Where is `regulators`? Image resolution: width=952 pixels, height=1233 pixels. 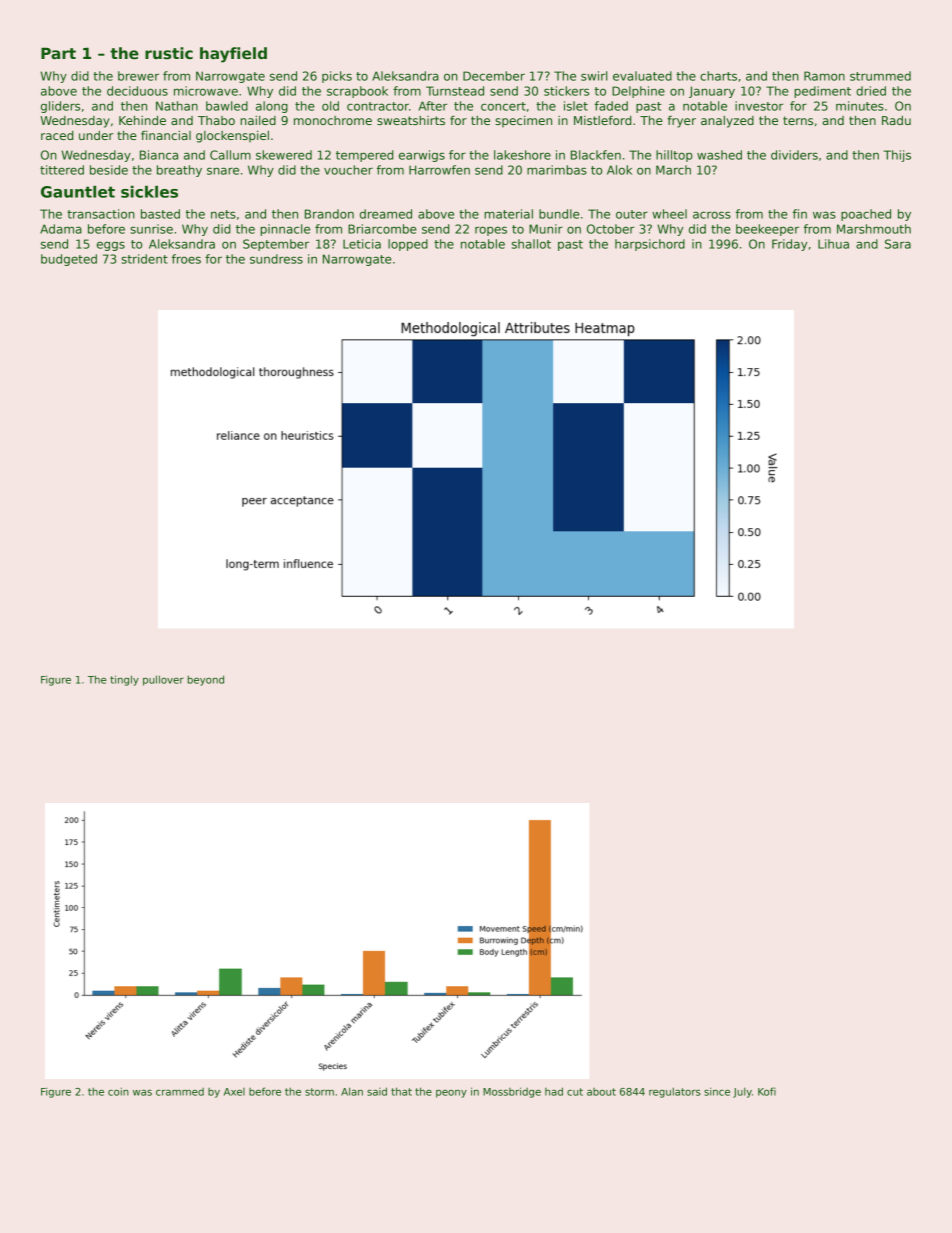
regulators is located at coordinates (675, 1092).
